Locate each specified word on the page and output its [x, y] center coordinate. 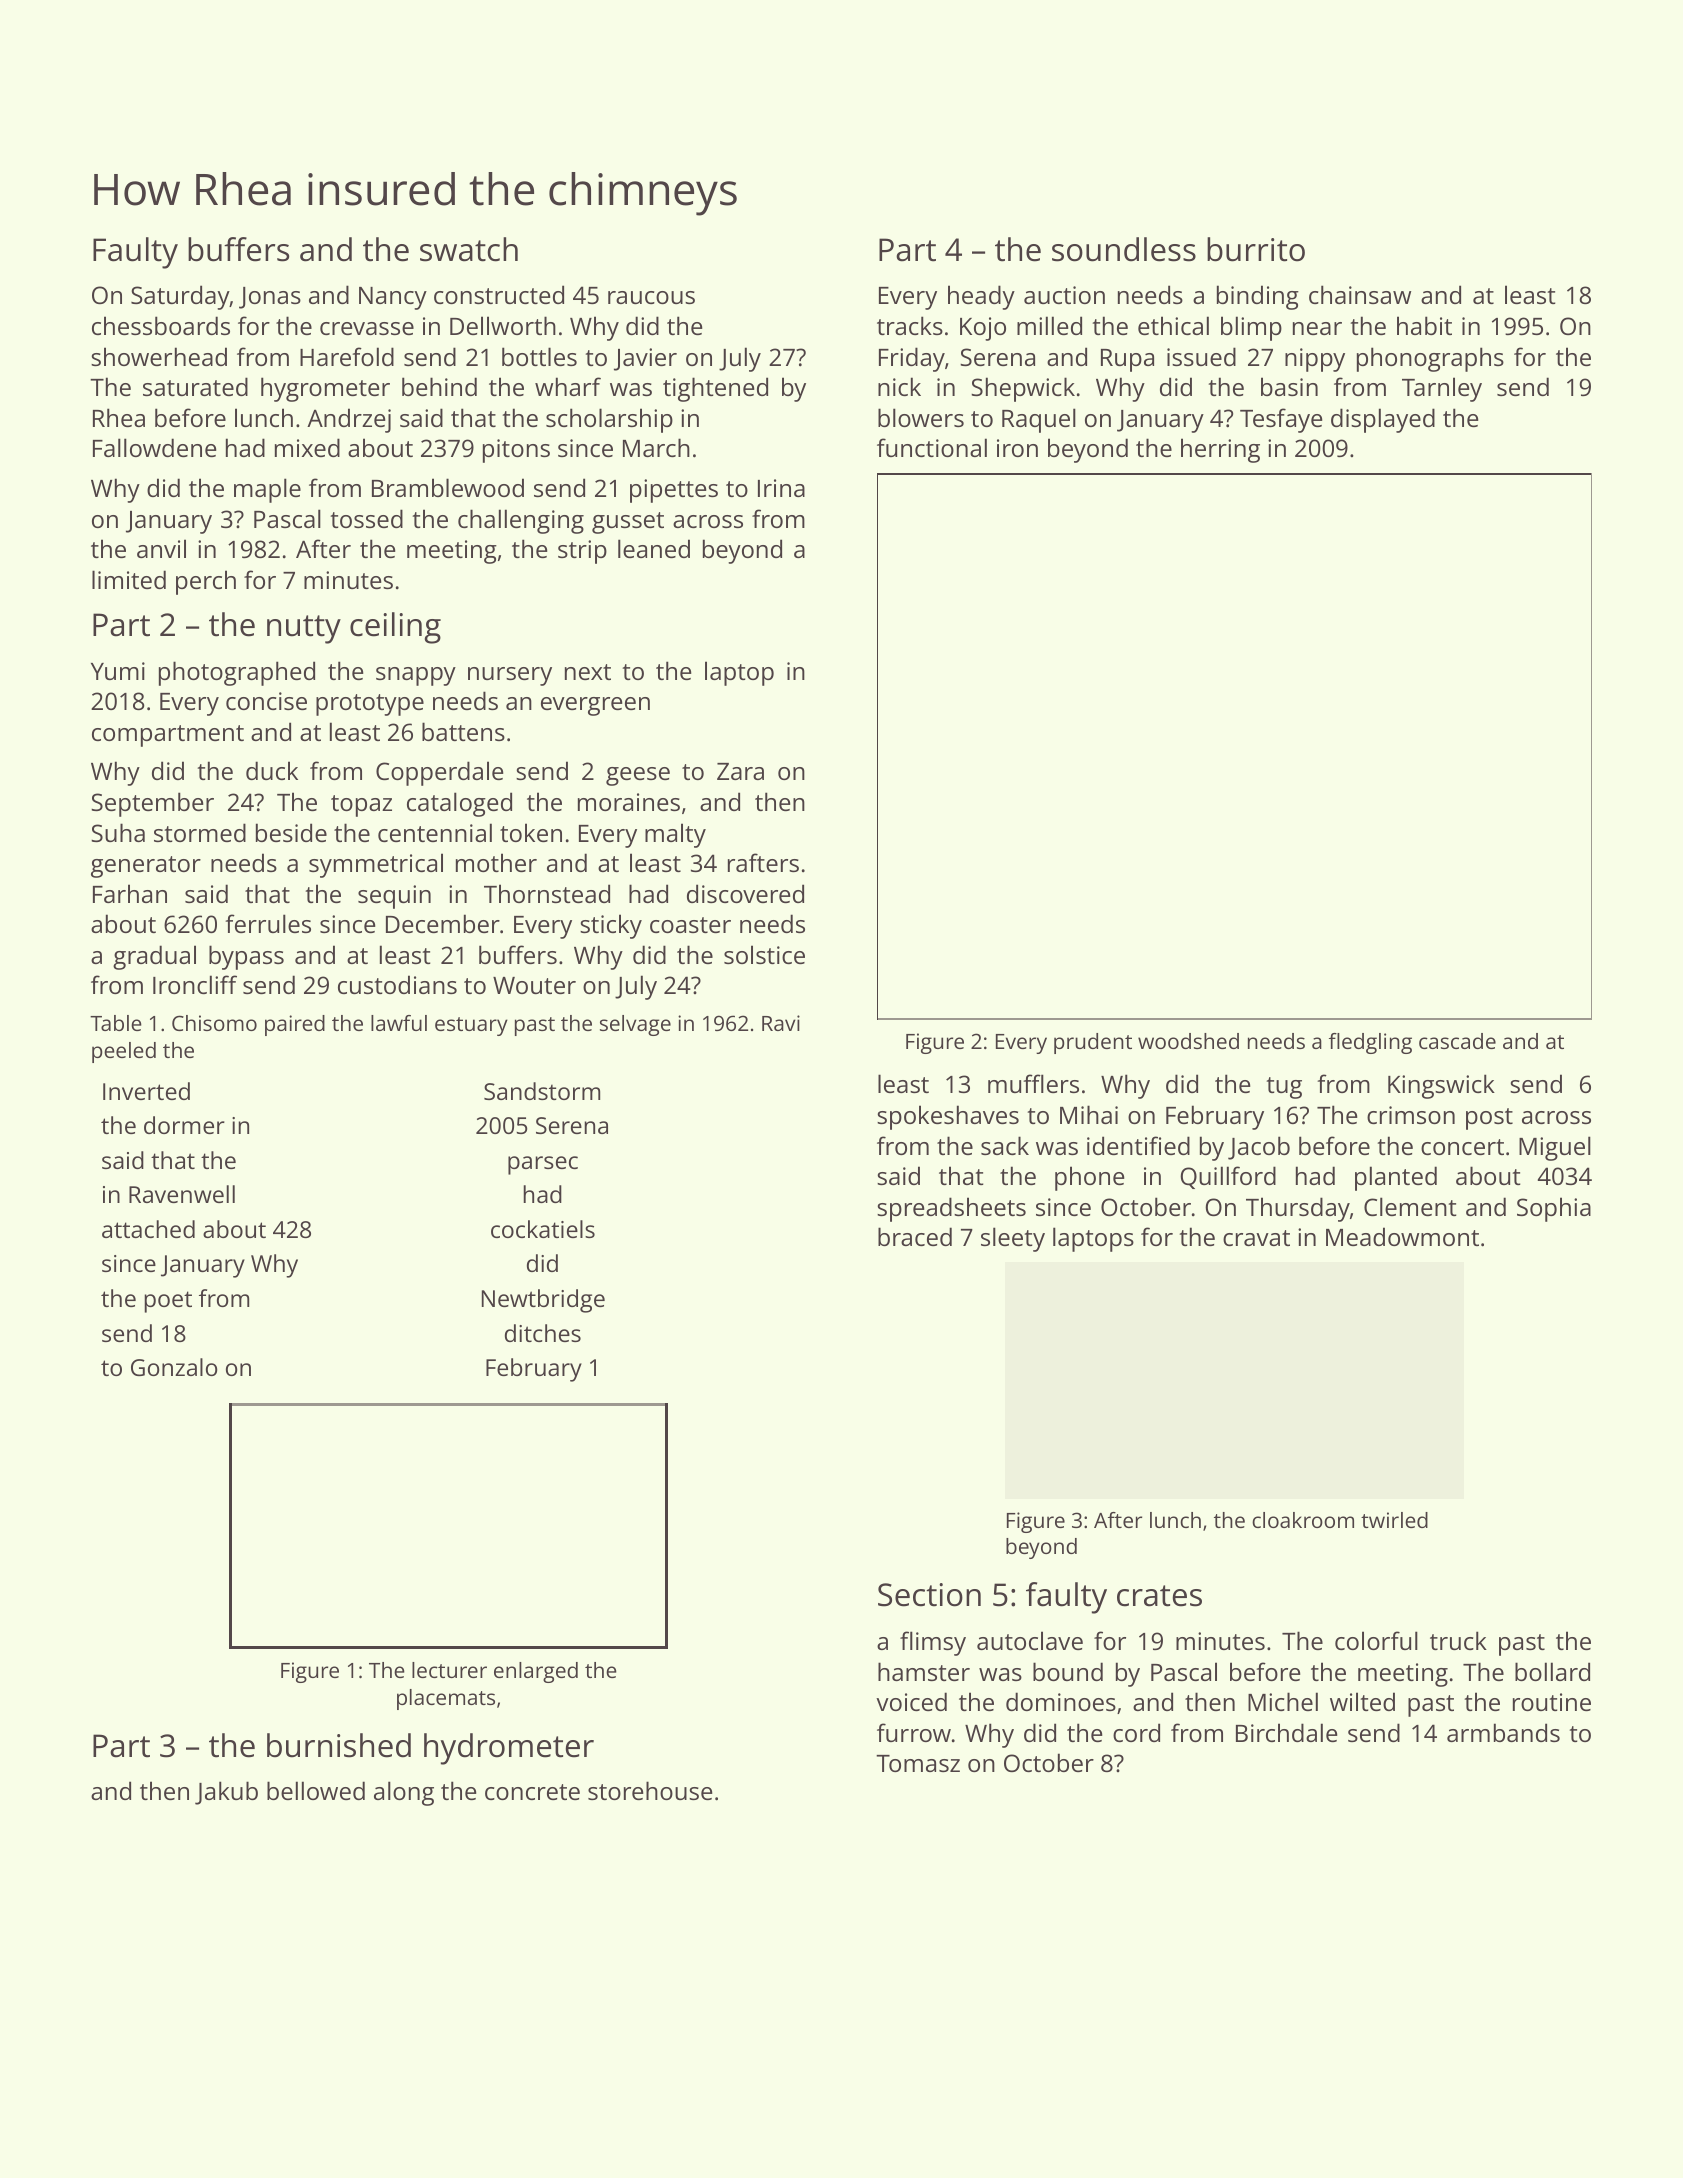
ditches [543, 1333]
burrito [1256, 249]
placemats [446, 1699]
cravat [1256, 1238]
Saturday [180, 297]
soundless [1124, 249]
